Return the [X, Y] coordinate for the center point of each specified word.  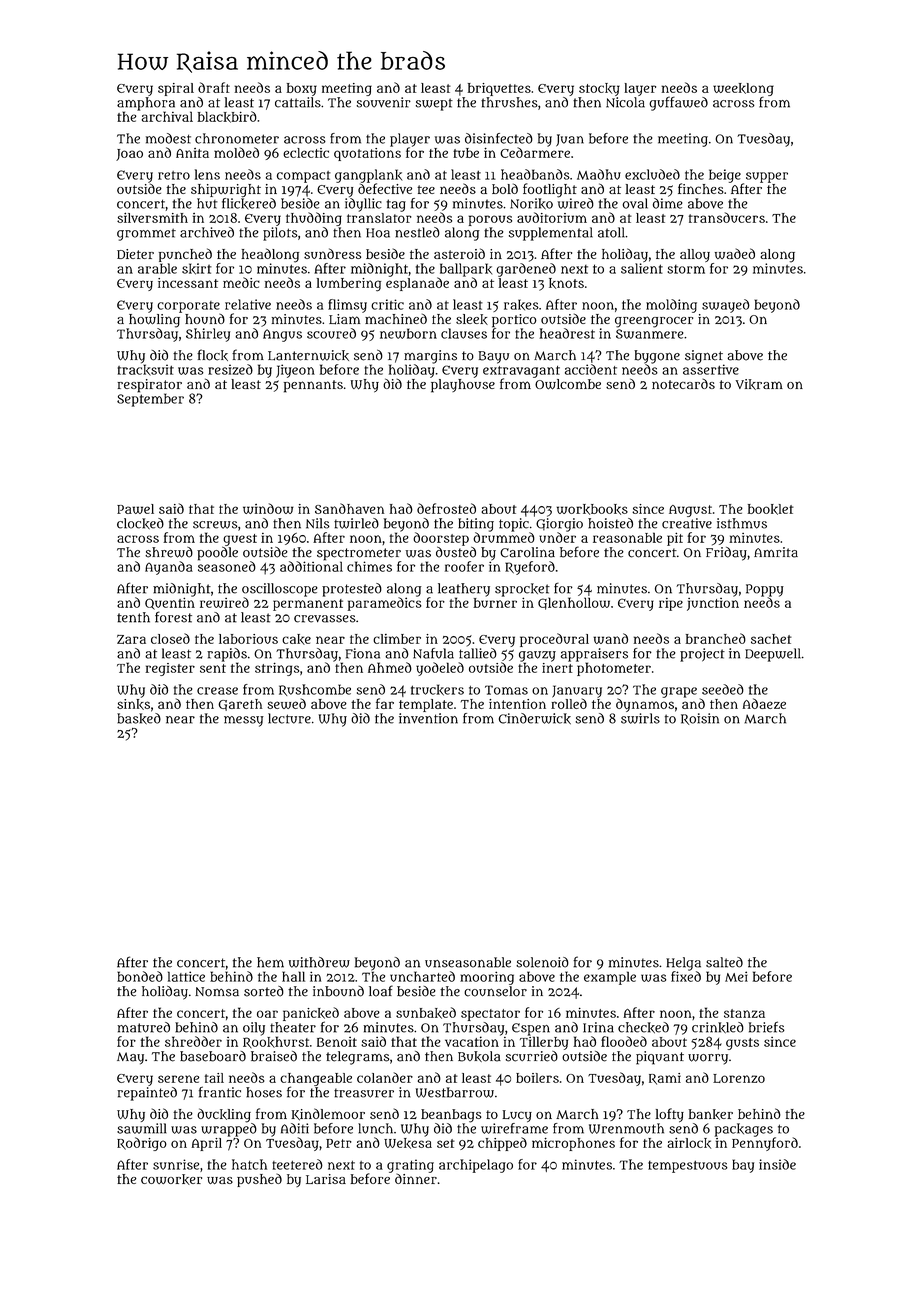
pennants [313, 386]
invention [428, 718]
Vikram [759, 384]
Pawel [135, 509]
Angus [282, 335]
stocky [599, 89]
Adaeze [764, 703]
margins [430, 357]
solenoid [542, 962]
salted [724, 962]
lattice [186, 976]
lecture [289, 718]
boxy [302, 89]
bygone [657, 357]
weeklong [743, 89]
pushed [259, 1180]
